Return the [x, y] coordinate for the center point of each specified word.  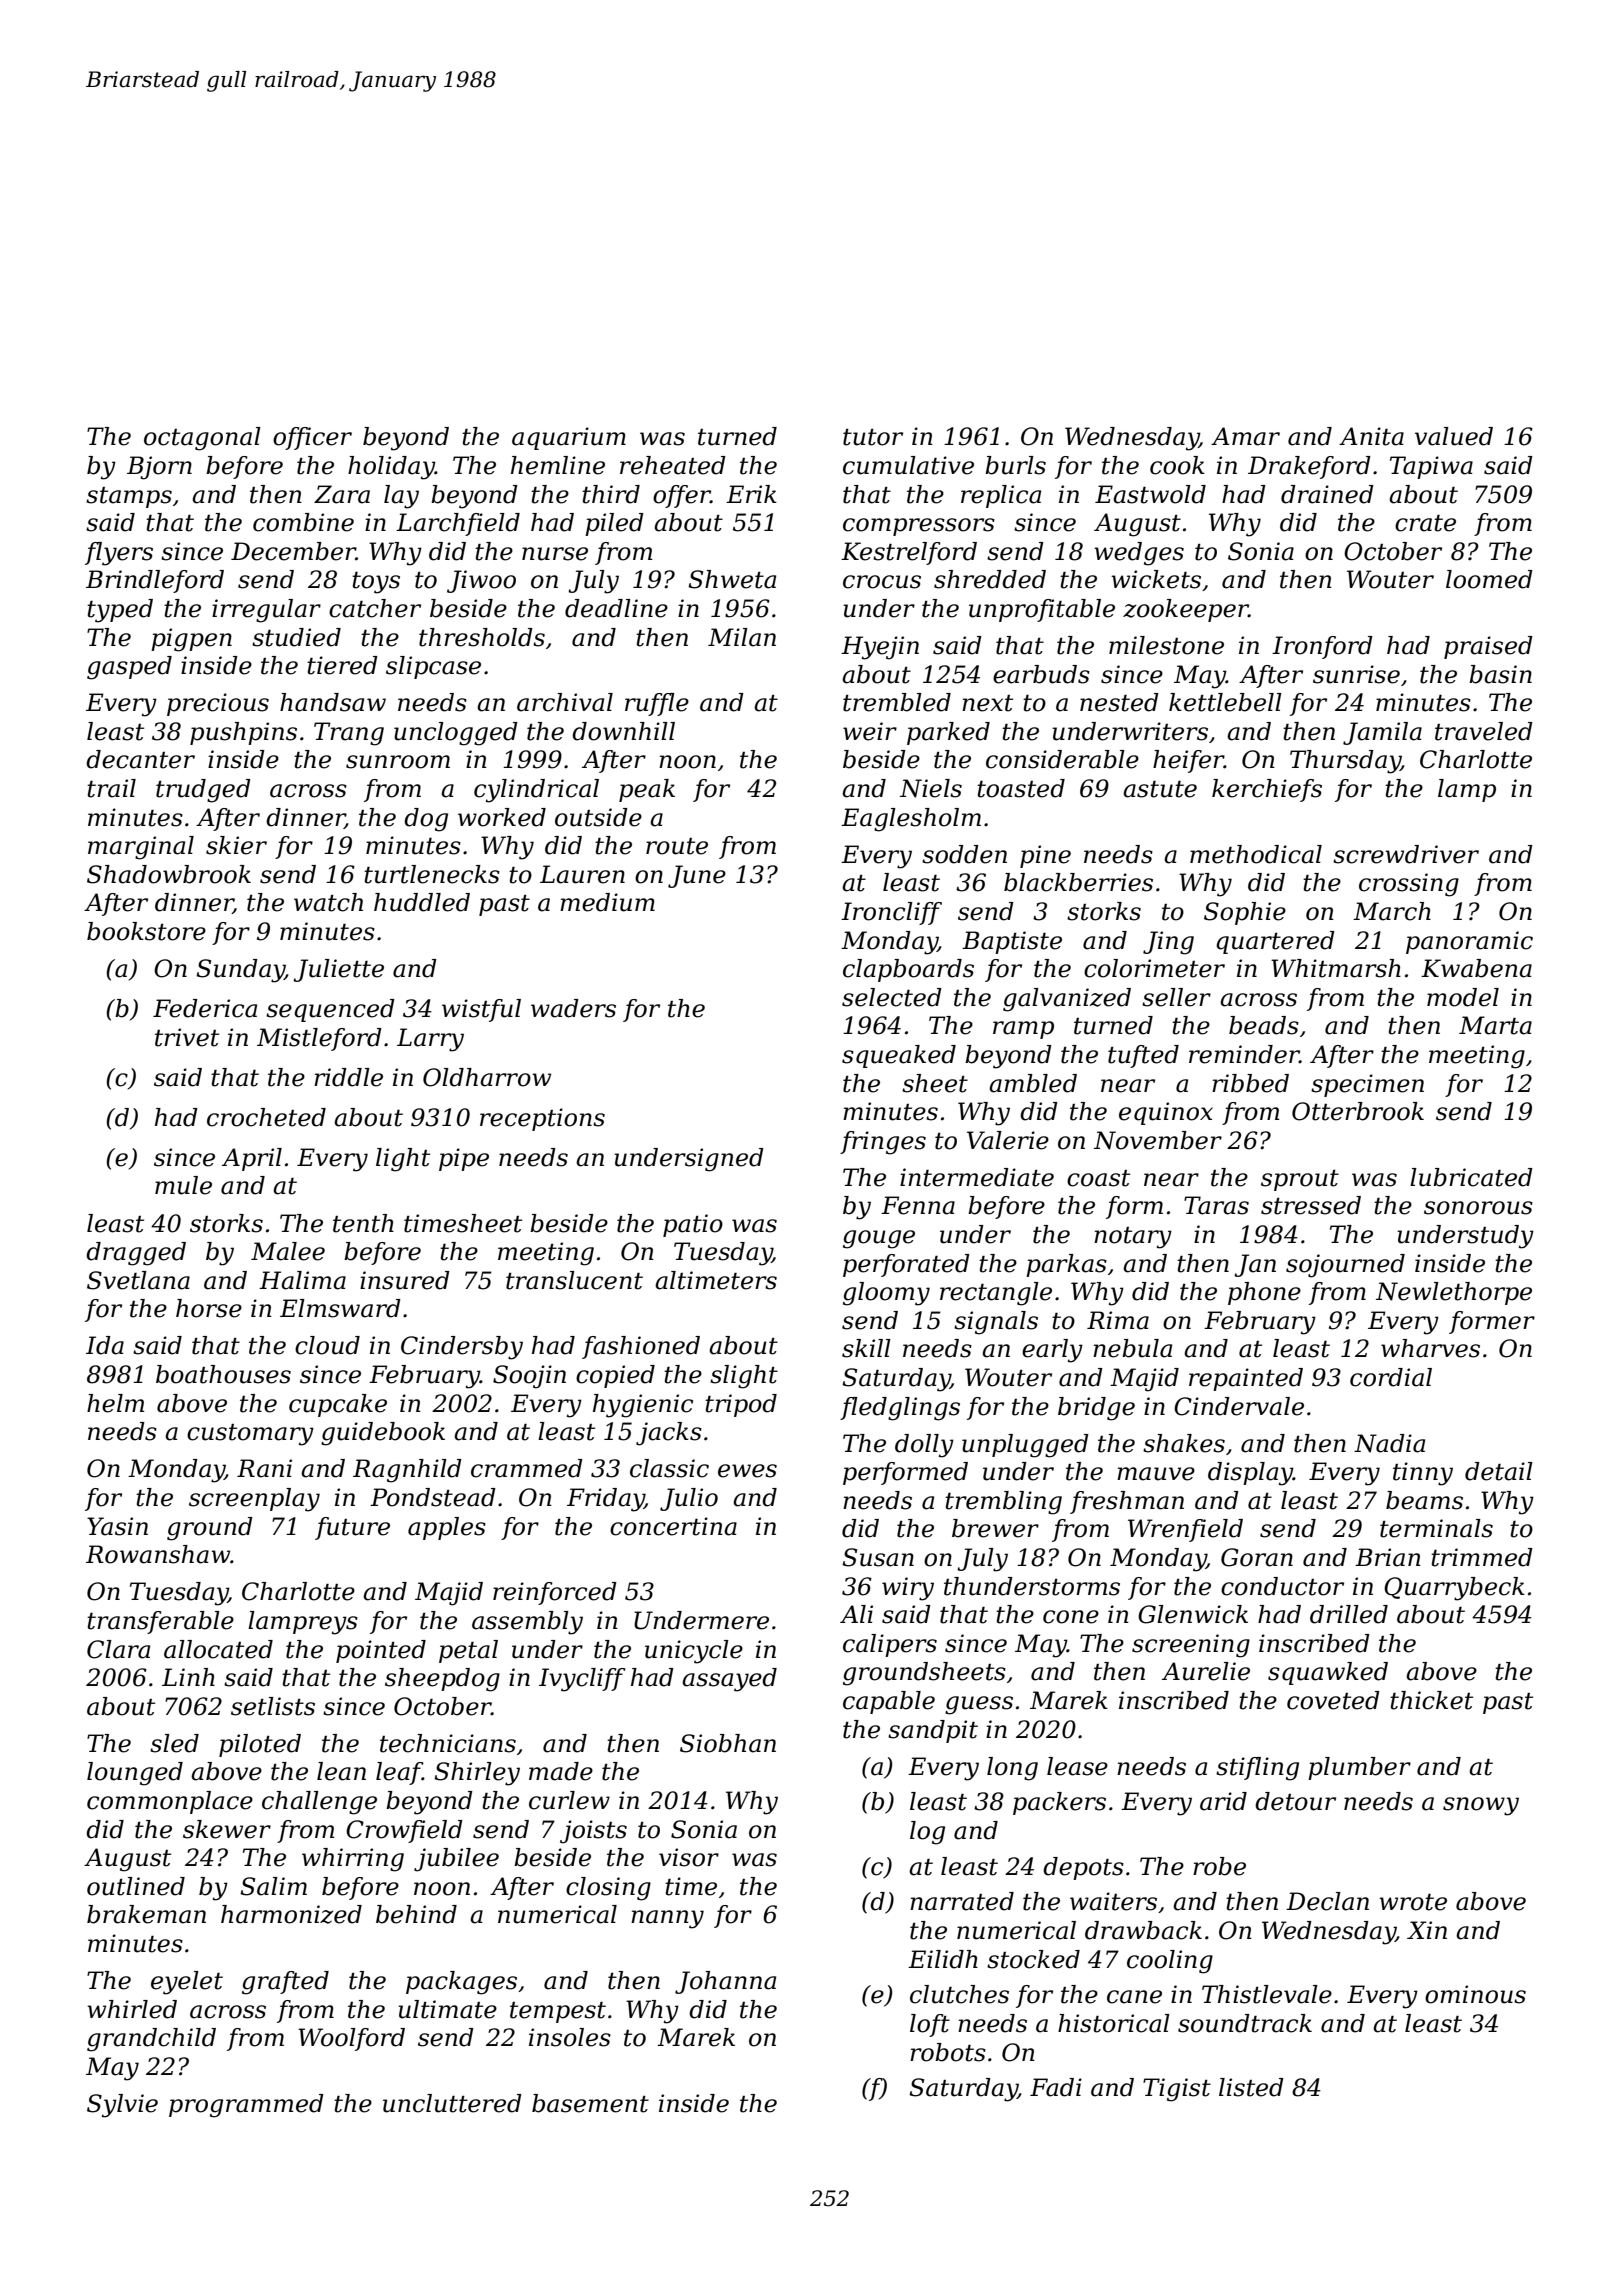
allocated [218, 1649]
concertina [673, 1526]
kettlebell [1225, 702]
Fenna [918, 1205]
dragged [136, 1254]
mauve [1156, 1474]
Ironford [1322, 647]
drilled [1349, 1614]
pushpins [243, 733]
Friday [605, 1500]
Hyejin [880, 648]
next [987, 703]
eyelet [187, 1983]
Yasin [117, 1526]
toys [376, 583]
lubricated [1471, 1177]
